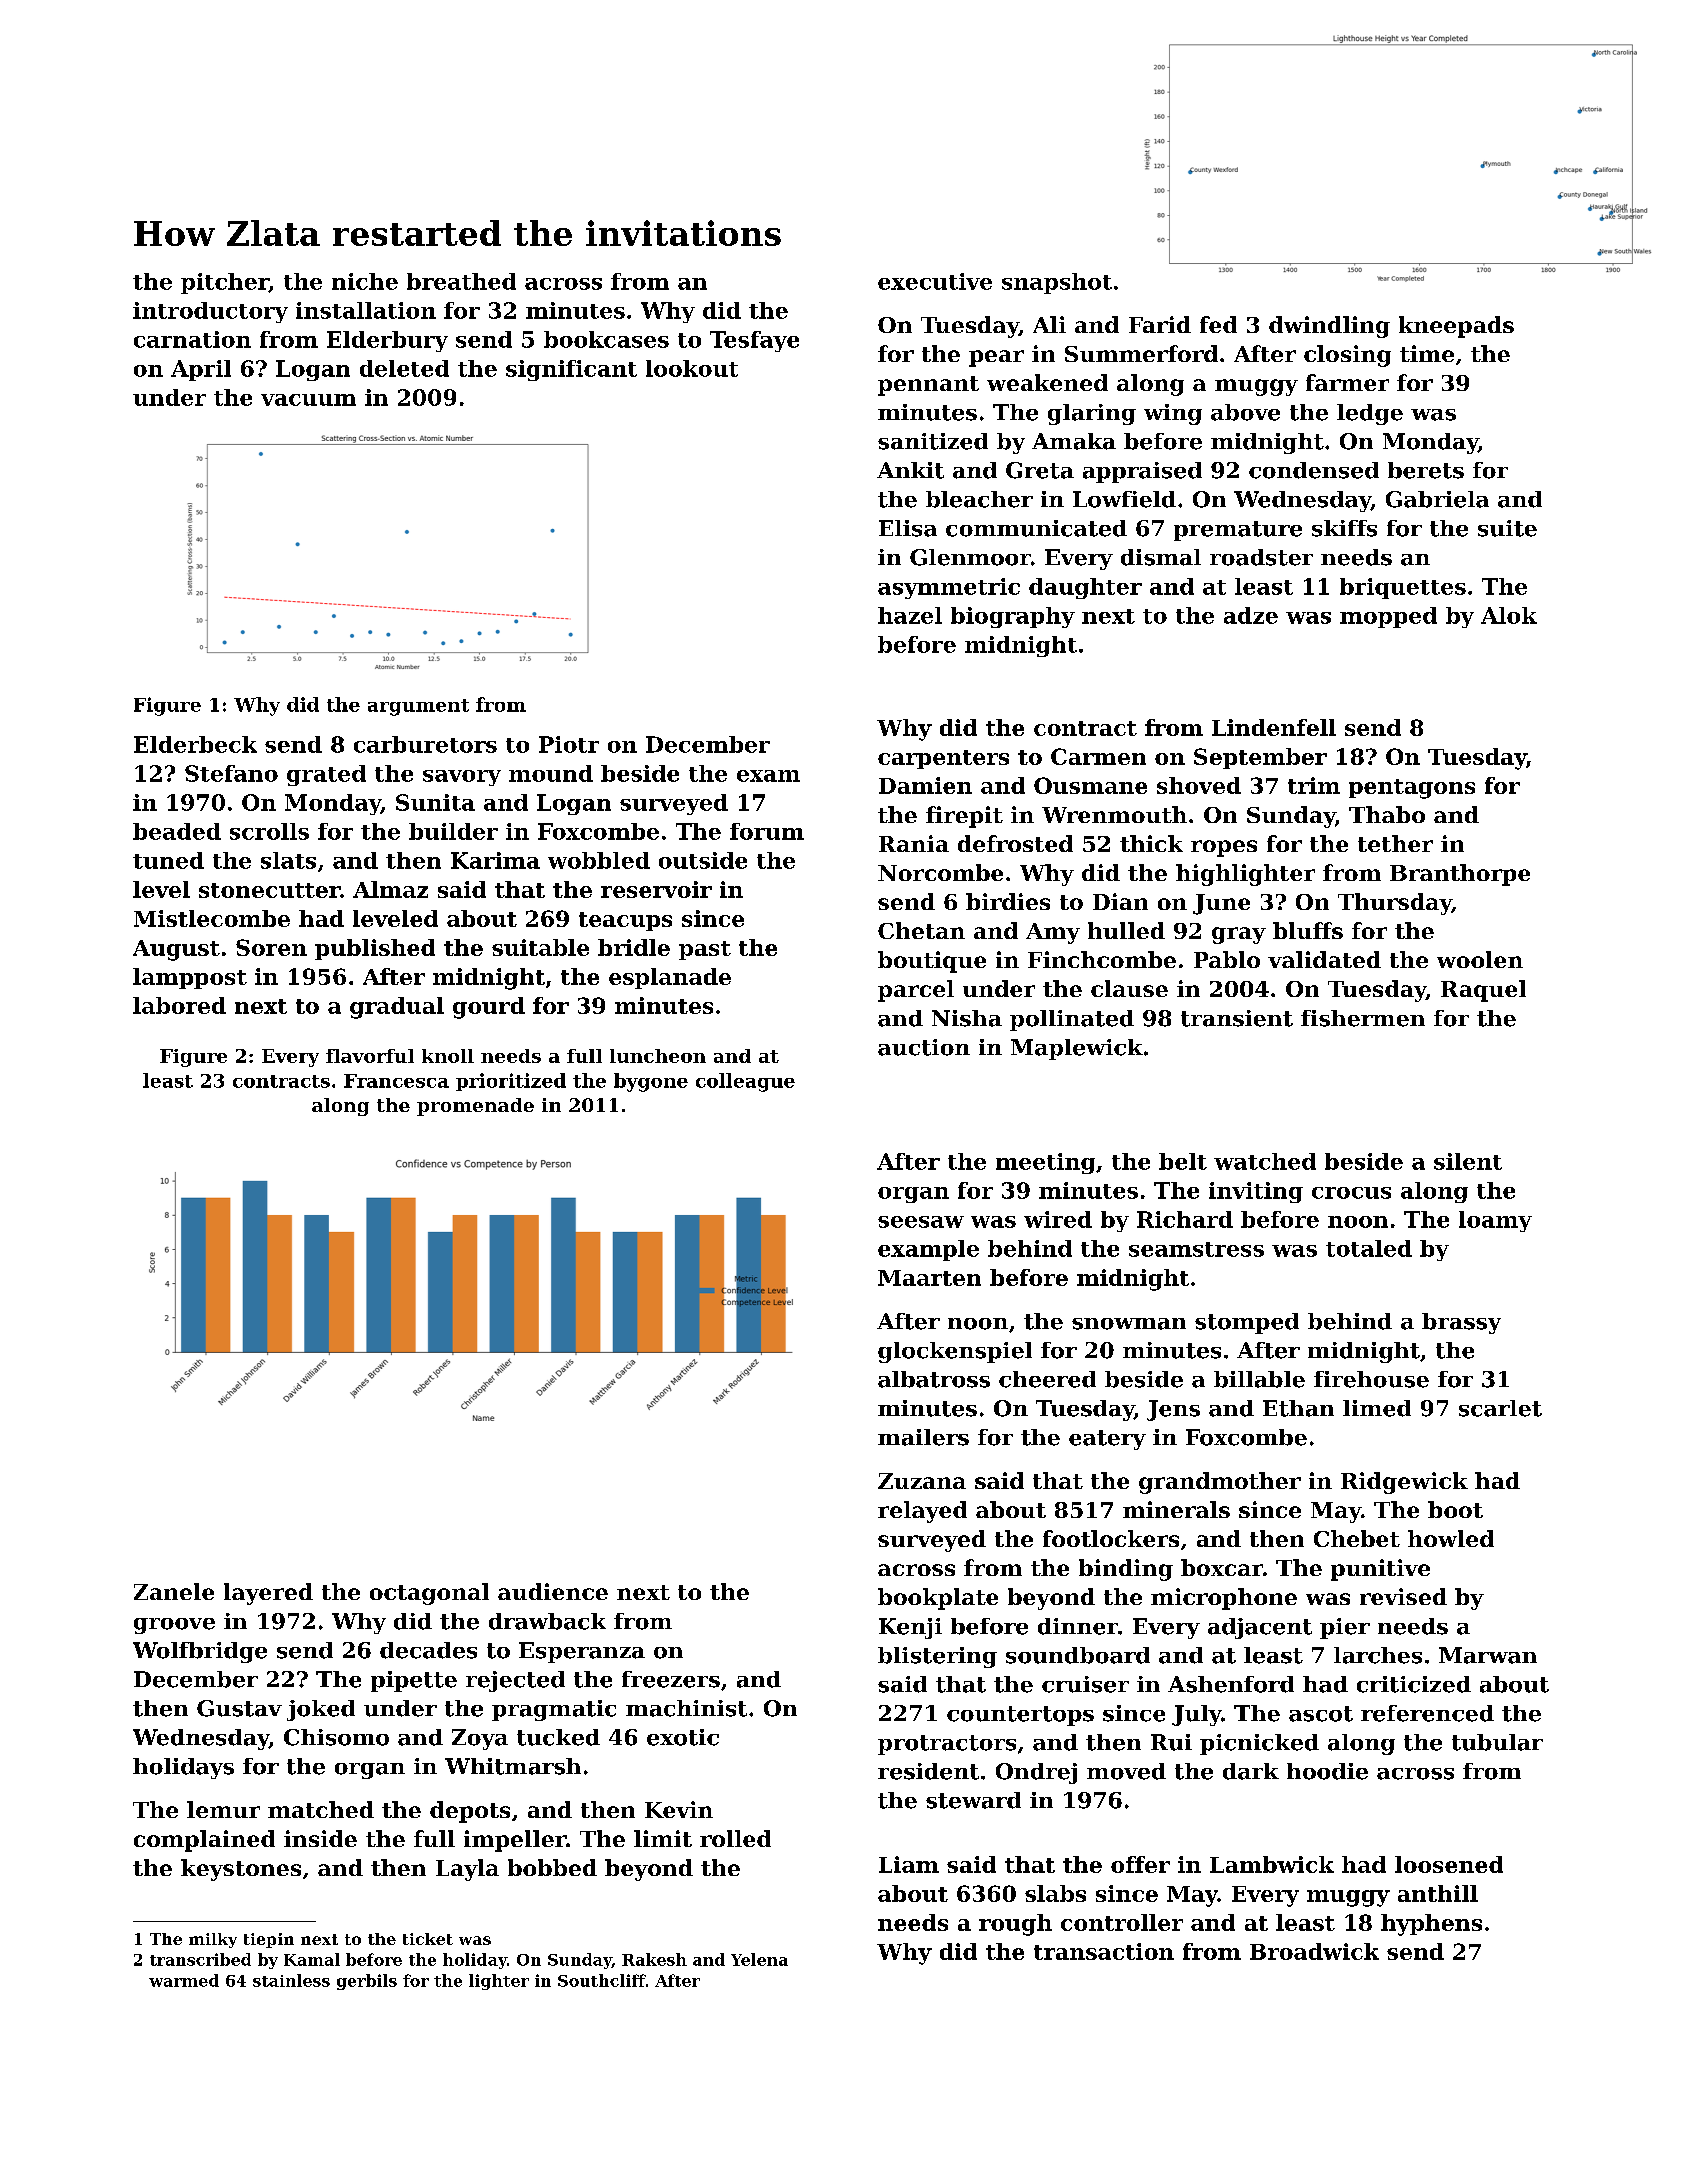  Describe the element at coordinates (429, 1594) in the document. I see `octagonal` at that location.
